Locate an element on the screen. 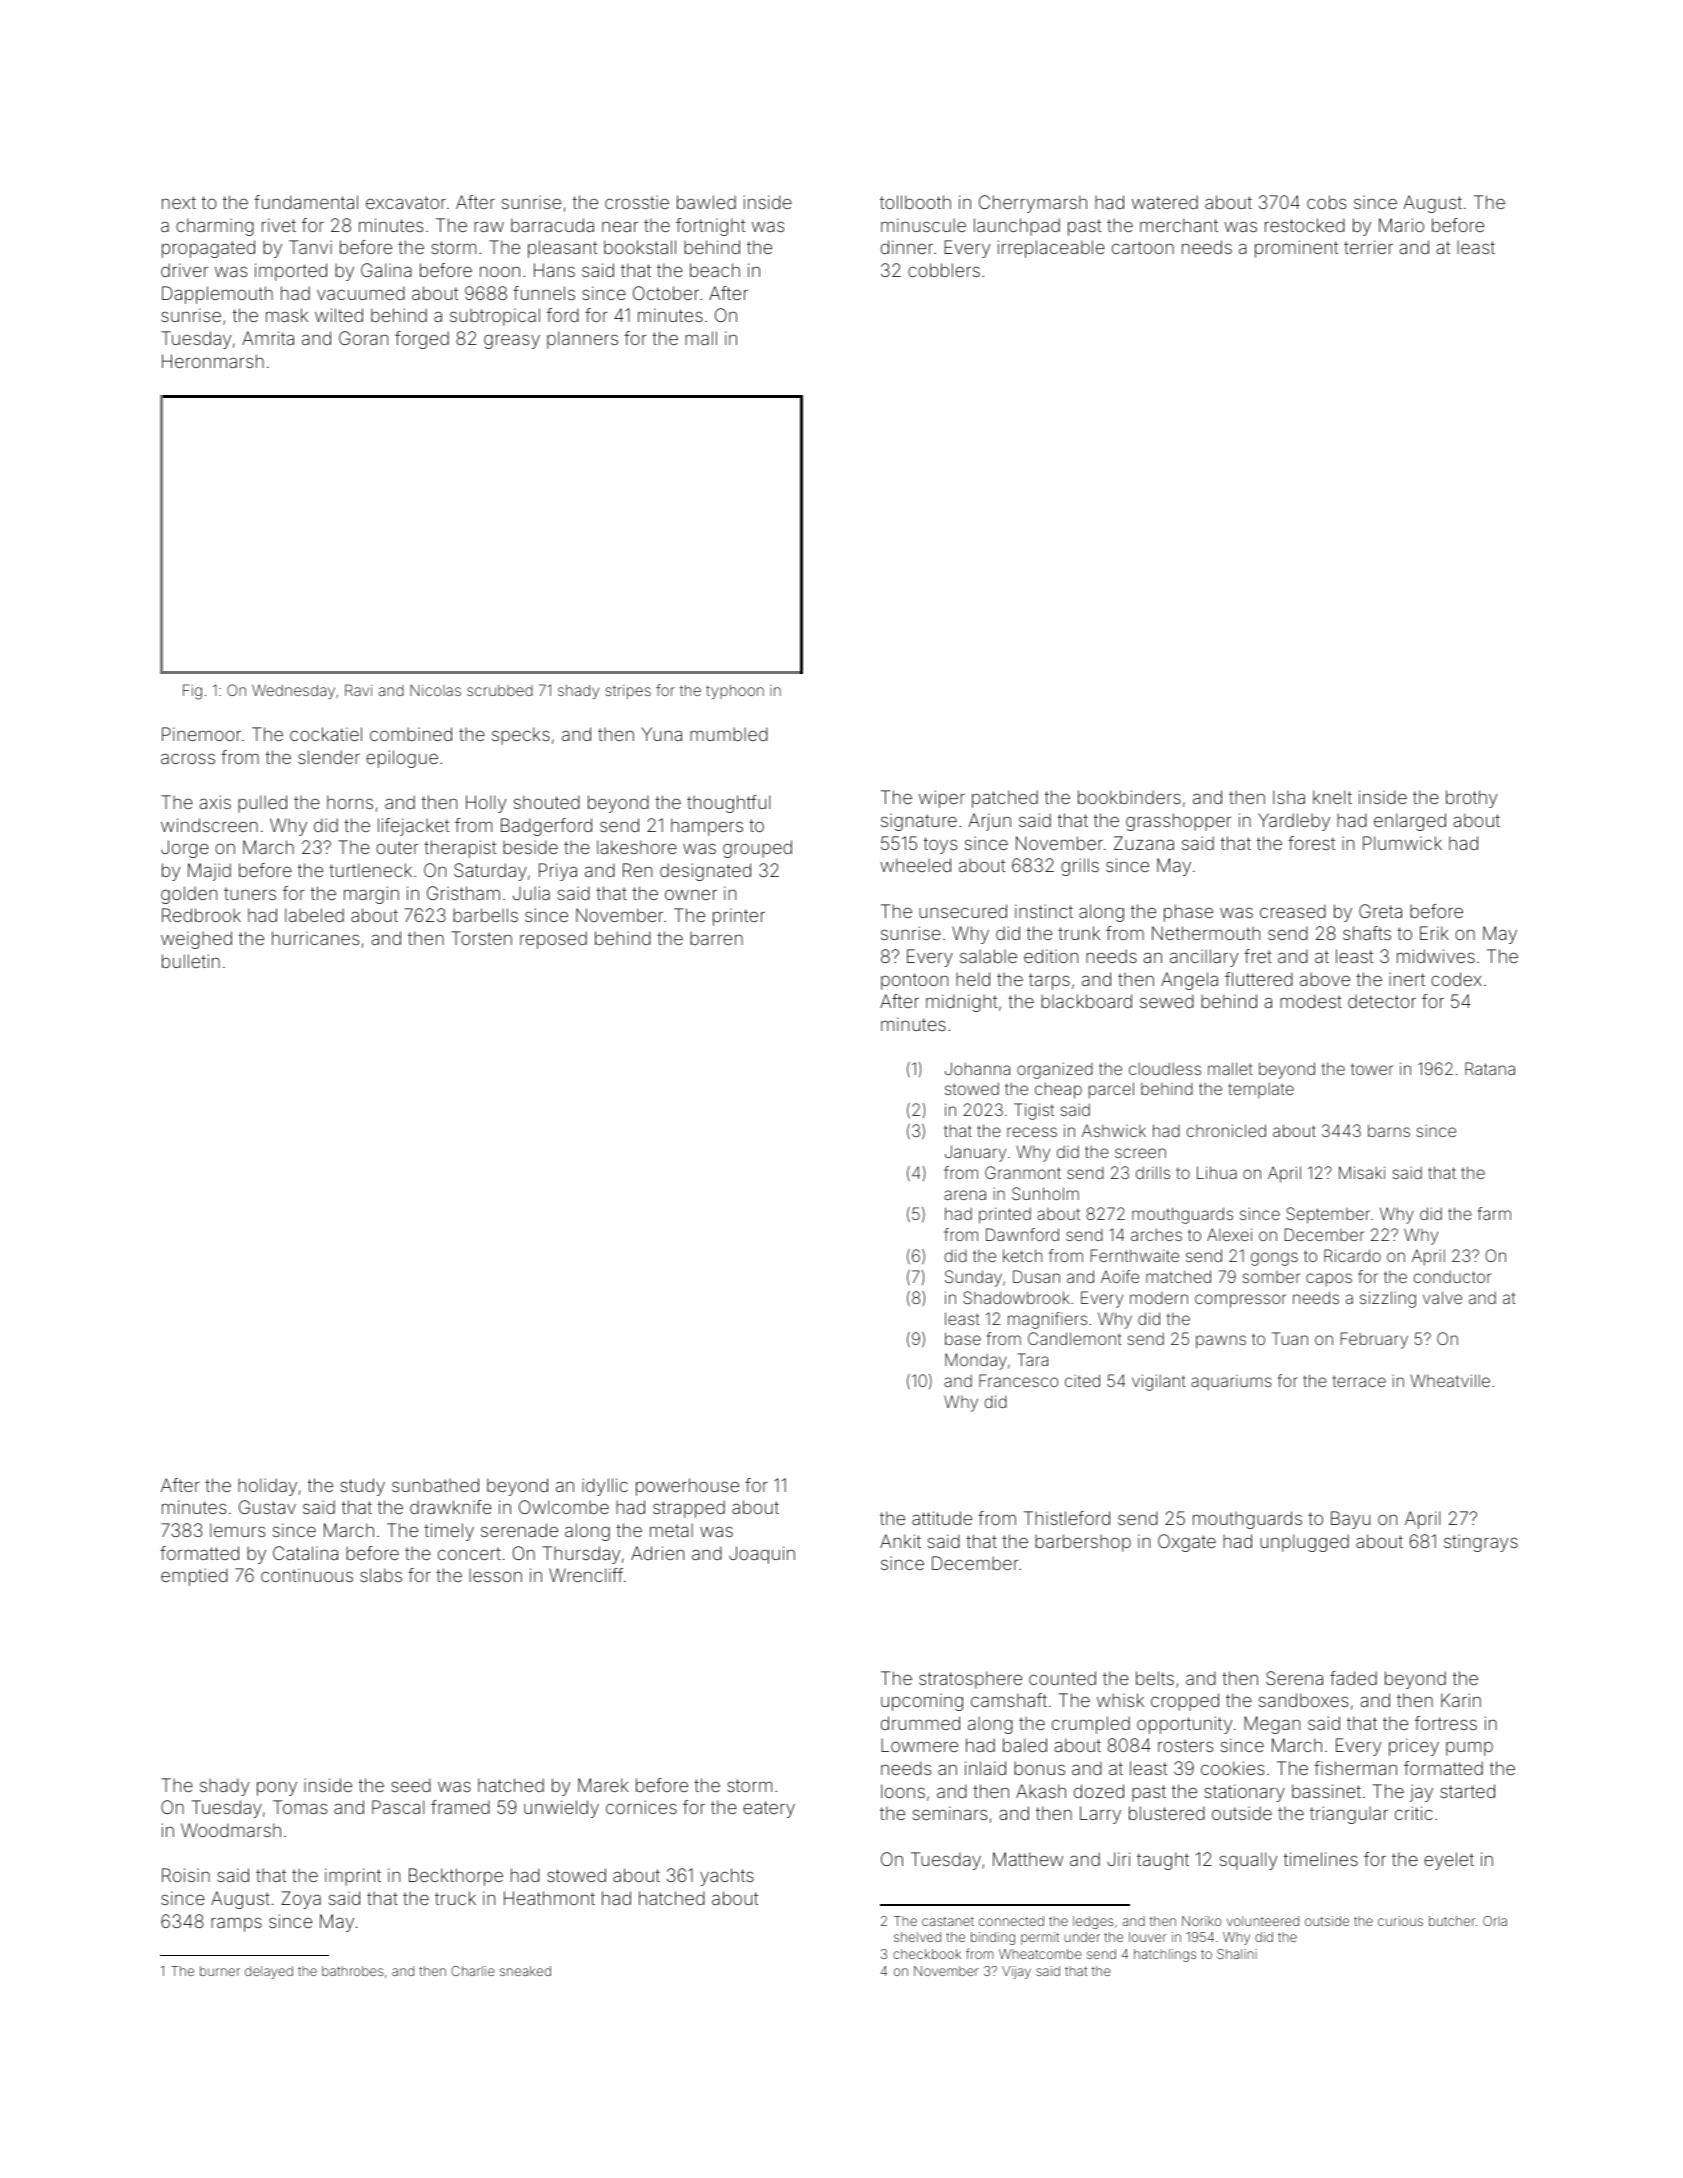  Sunday is located at coordinates (973, 1278).
